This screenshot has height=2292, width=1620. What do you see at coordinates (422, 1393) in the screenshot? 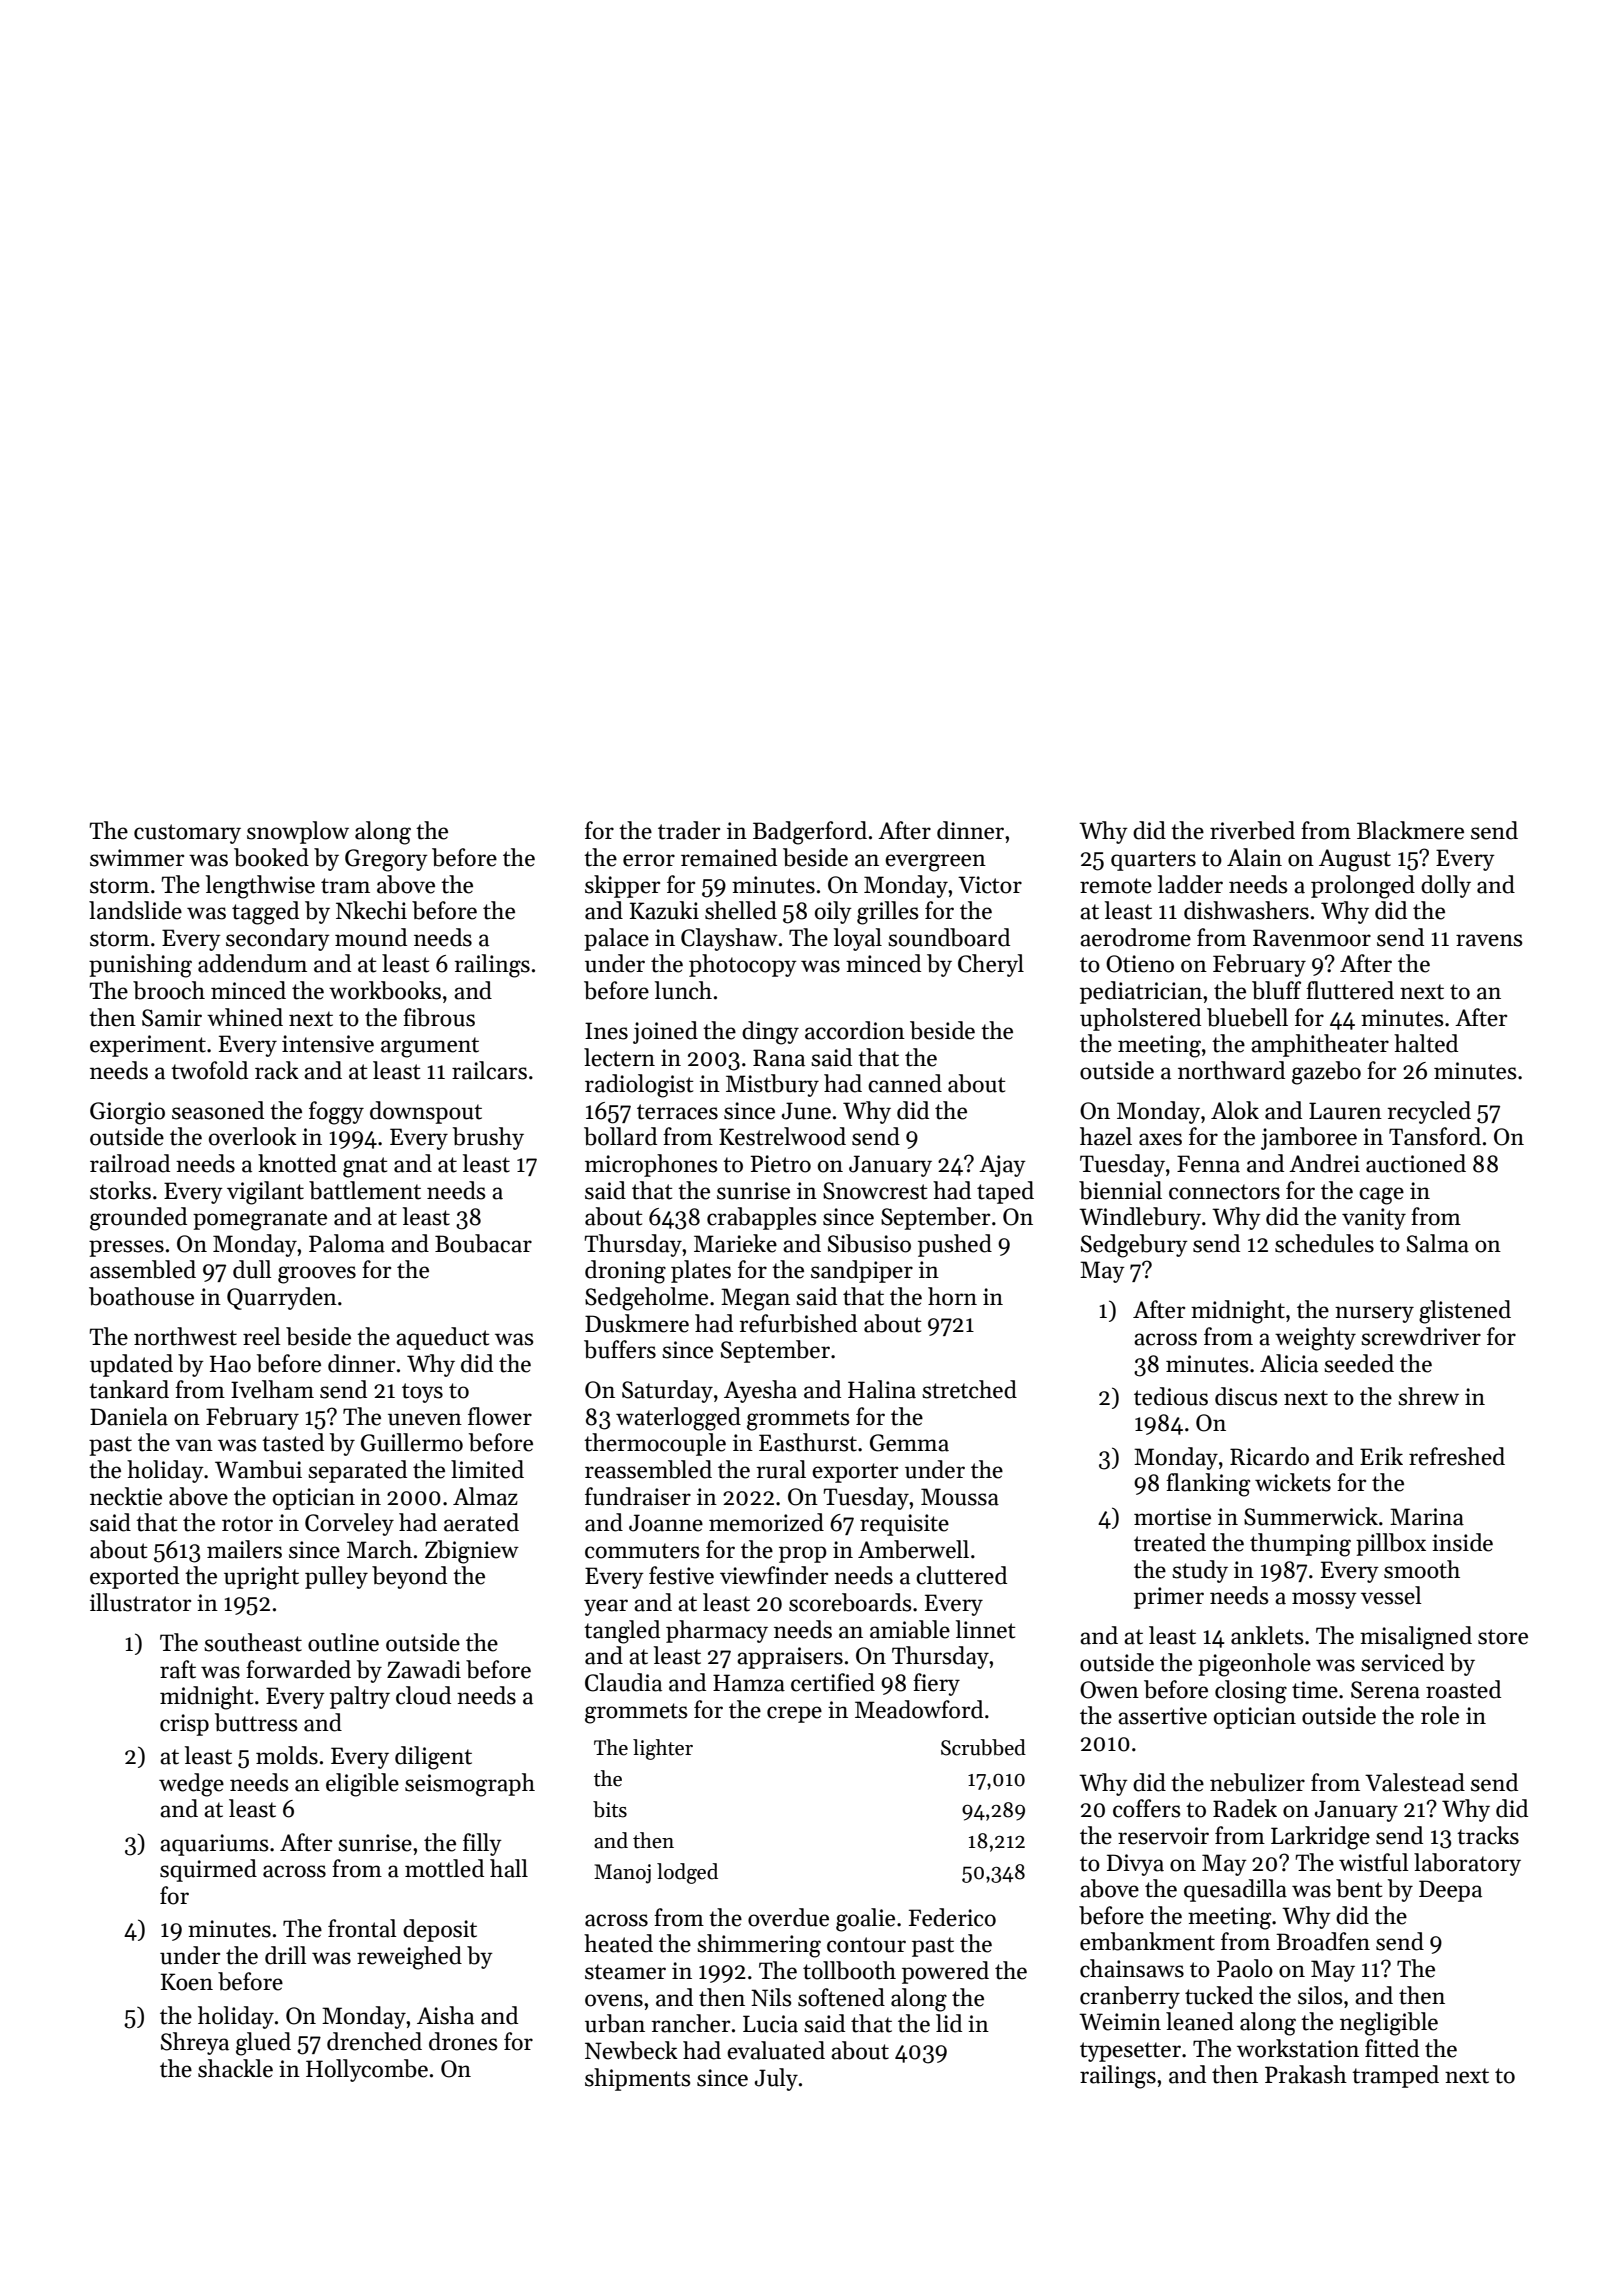
I see `toys` at bounding box center [422, 1393].
